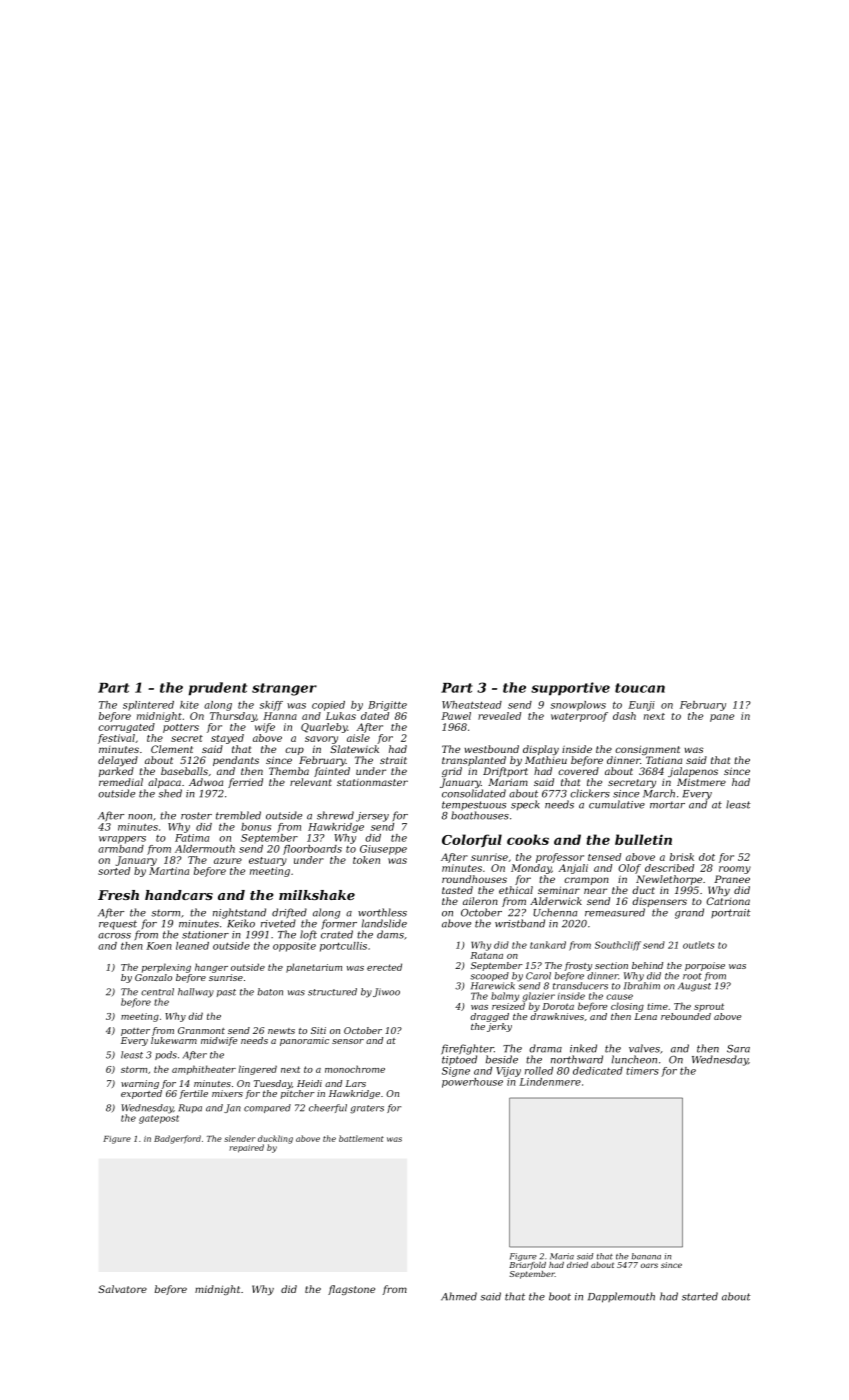 This screenshot has width=849, height=1400. What do you see at coordinates (289, 771) in the screenshot?
I see `Themba` at bounding box center [289, 771].
